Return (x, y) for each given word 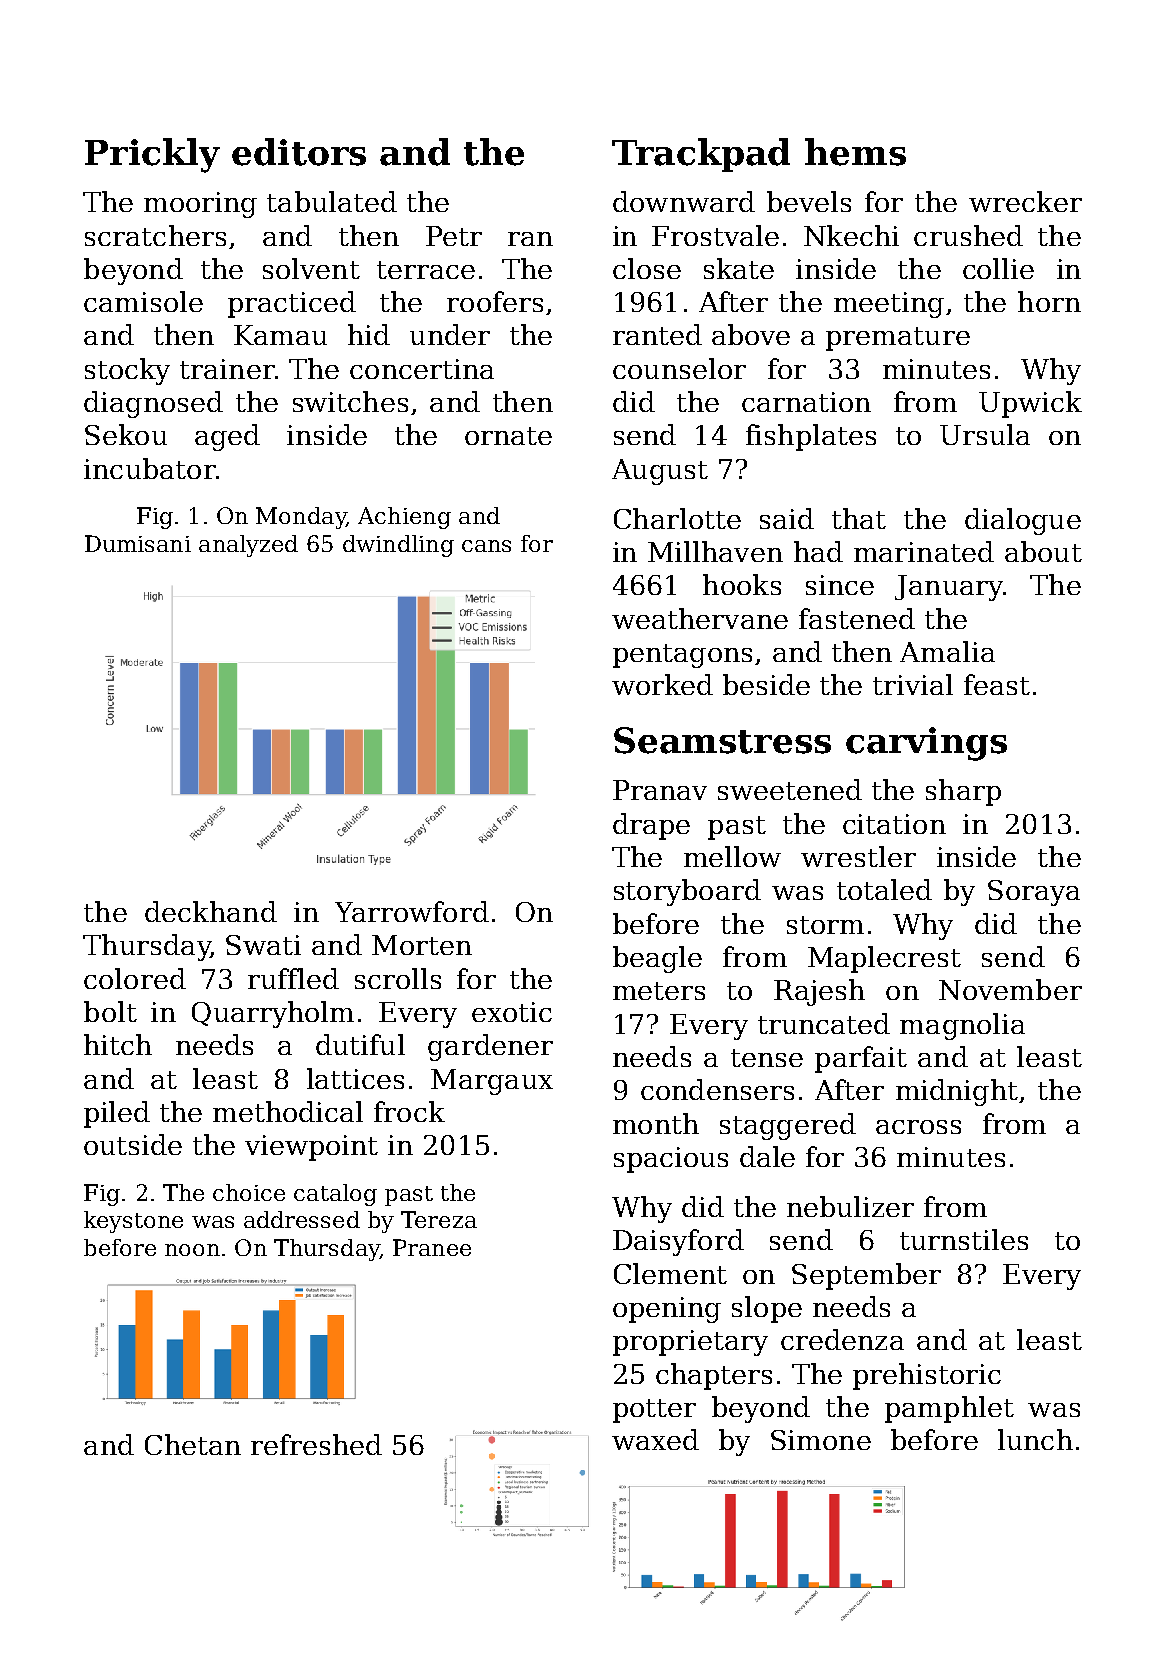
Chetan (193, 1444)
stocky (127, 371)
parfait (861, 1059)
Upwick (1030, 404)
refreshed (316, 1444)
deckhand (211, 911)
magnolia (962, 1026)
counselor (679, 368)
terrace (426, 270)
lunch (1035, 1439)
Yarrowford (412, 911)
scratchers (155, 235)
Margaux (492, 1082)
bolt (110, 1011)
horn (1049, 301)
